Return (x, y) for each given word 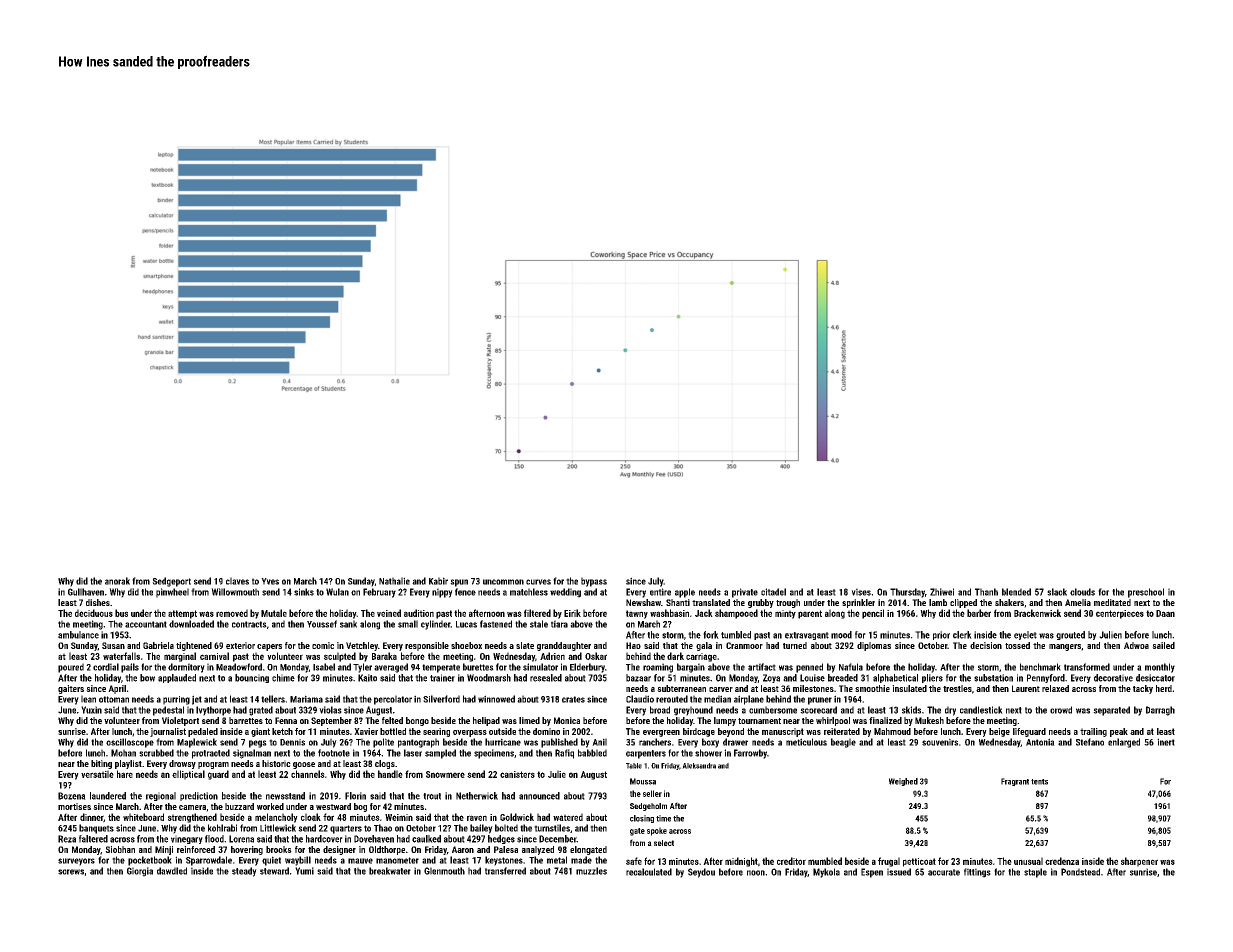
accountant (146, 624)
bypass (594, 582)
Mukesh (929, 720)
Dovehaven (374, 839)
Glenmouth (444, 871)
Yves (270, 581)
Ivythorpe (213, 711)
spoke (657, 831)
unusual (1028, 861)
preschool (1146, 593)
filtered (537, 613)
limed (529, 720)
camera (192, 807)
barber (979, 613)
